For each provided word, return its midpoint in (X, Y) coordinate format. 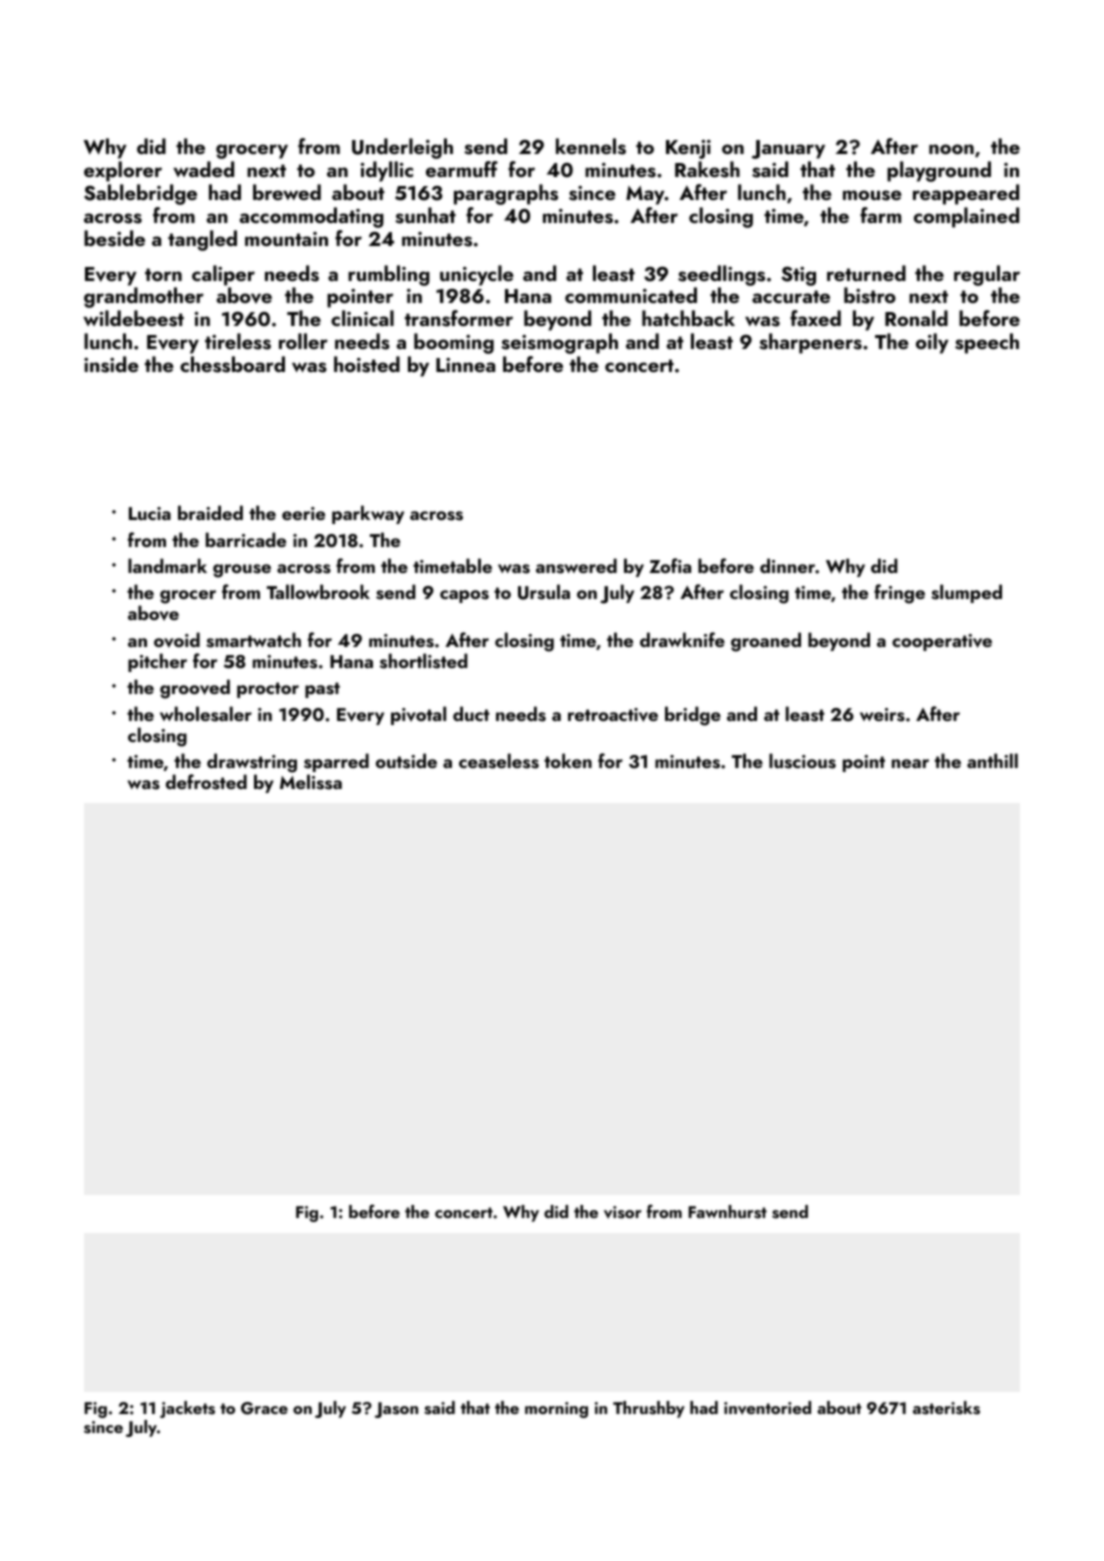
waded (203, 169)
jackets (187, 1409)
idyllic (387, 171)
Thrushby (649, 1409)
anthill (992, 760)
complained (966, 217)
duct (471, 713)
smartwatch (253, 640)
